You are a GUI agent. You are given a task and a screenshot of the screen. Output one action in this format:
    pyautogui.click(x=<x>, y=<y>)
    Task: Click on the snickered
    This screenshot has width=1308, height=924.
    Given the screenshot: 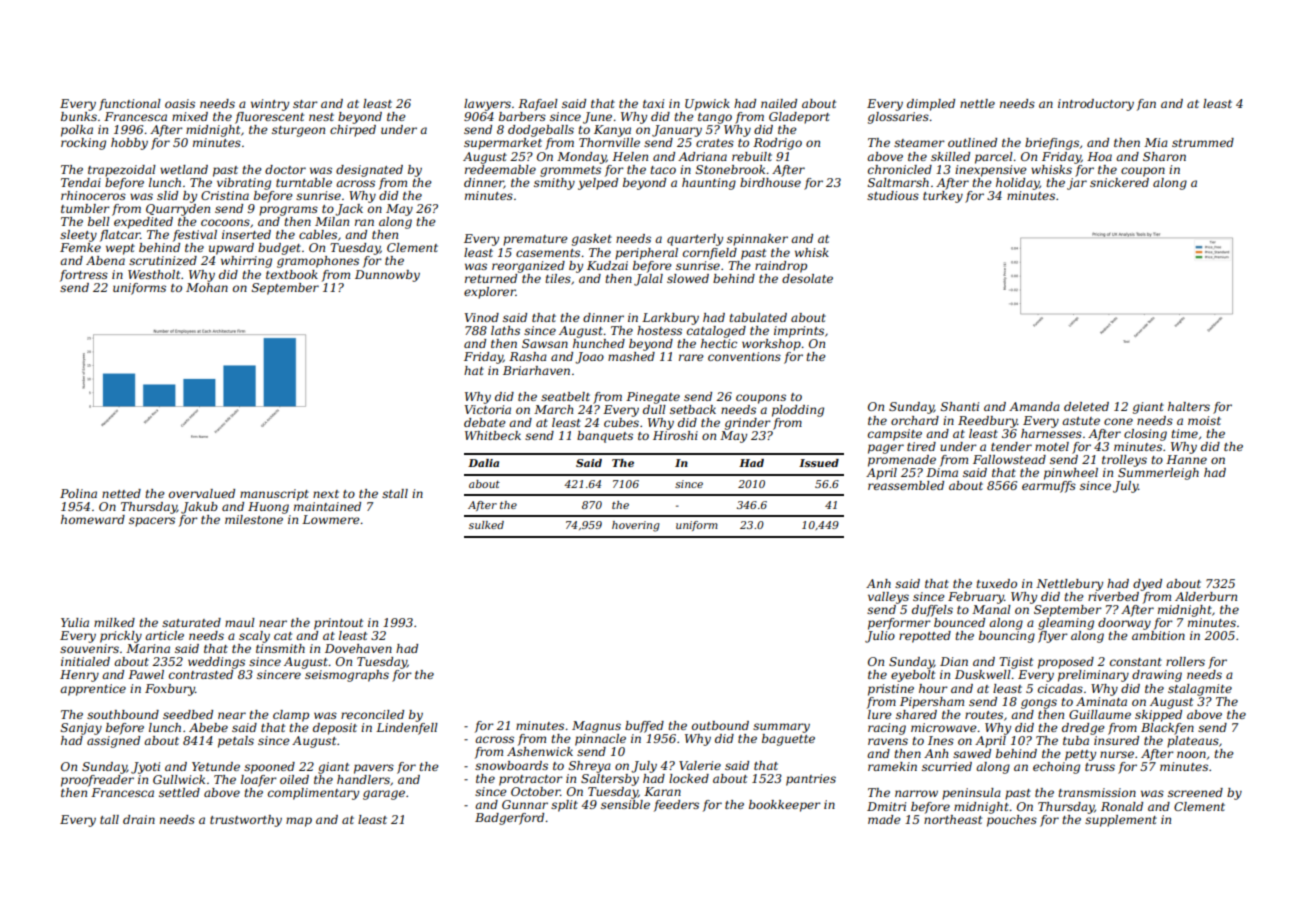 What is the action you would take?
    pyautogui.click(x=1119, y=182)
